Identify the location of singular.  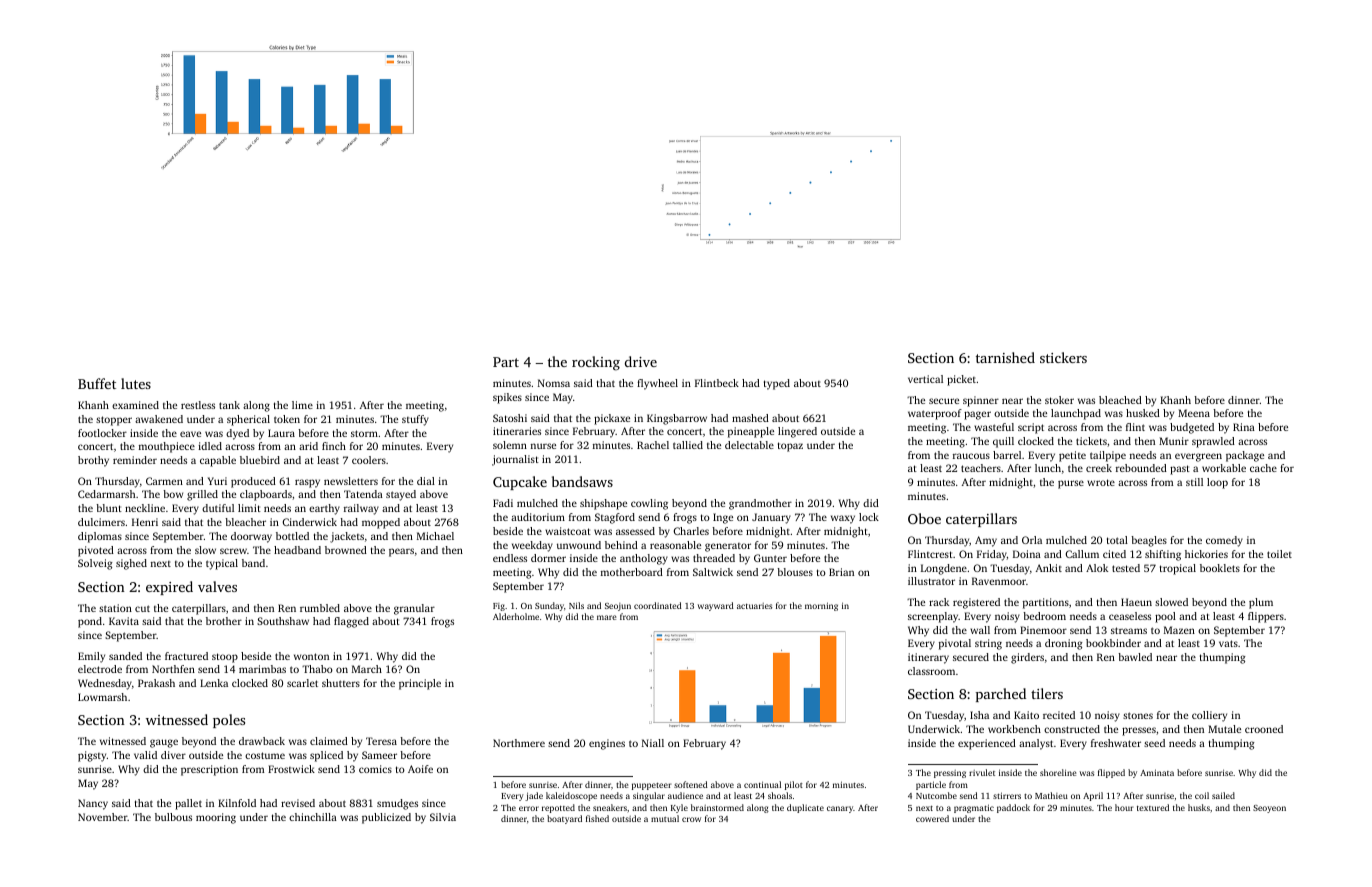
(649, 796).
